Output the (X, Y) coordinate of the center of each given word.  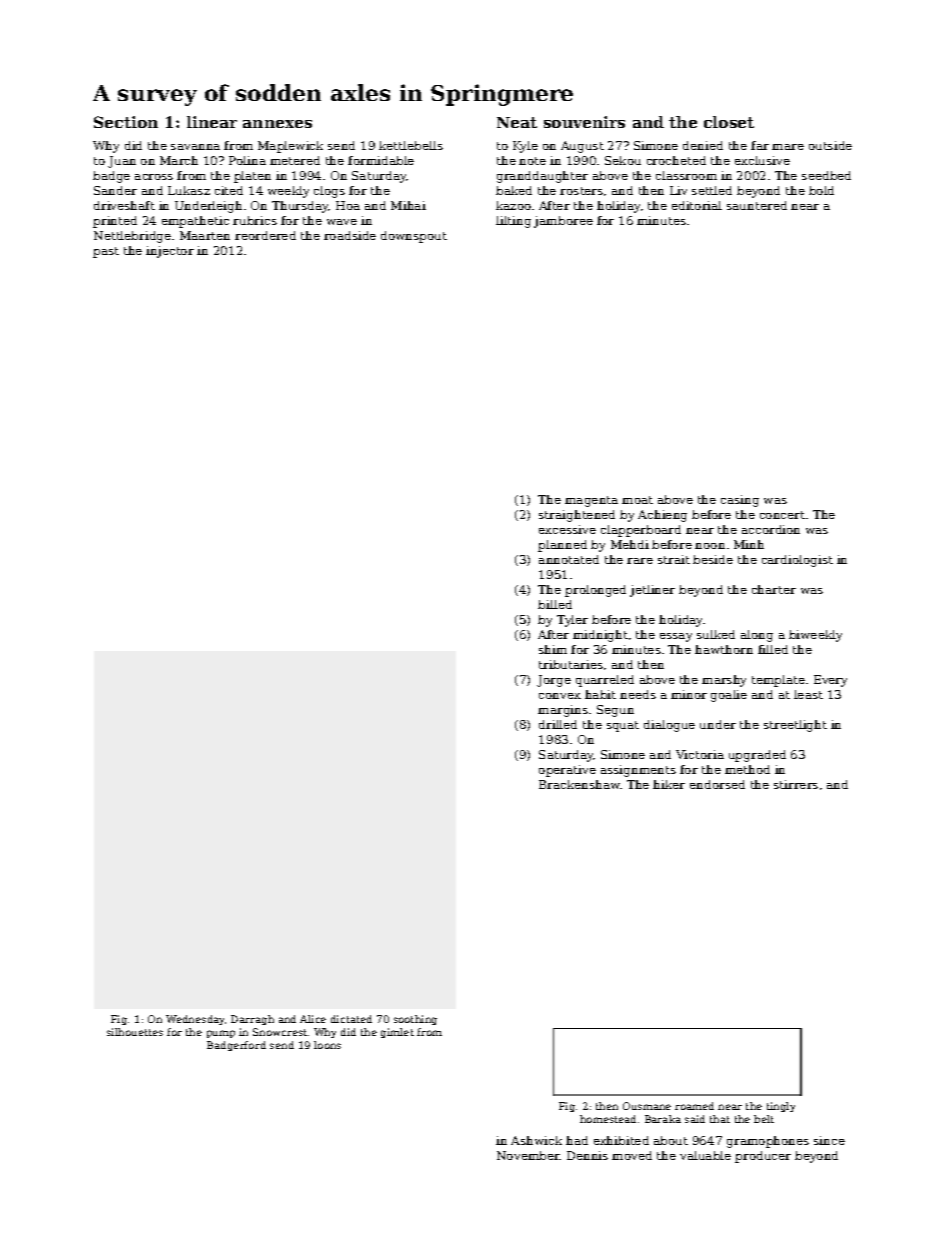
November (528, 1155)
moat (637, 500)
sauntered (757, 205)
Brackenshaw (580, 784)
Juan (122, 162)
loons (327, 1045)
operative (567, 771)
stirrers (796, 784)
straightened (577, 516)
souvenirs (584, 122)
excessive (567, 529)
